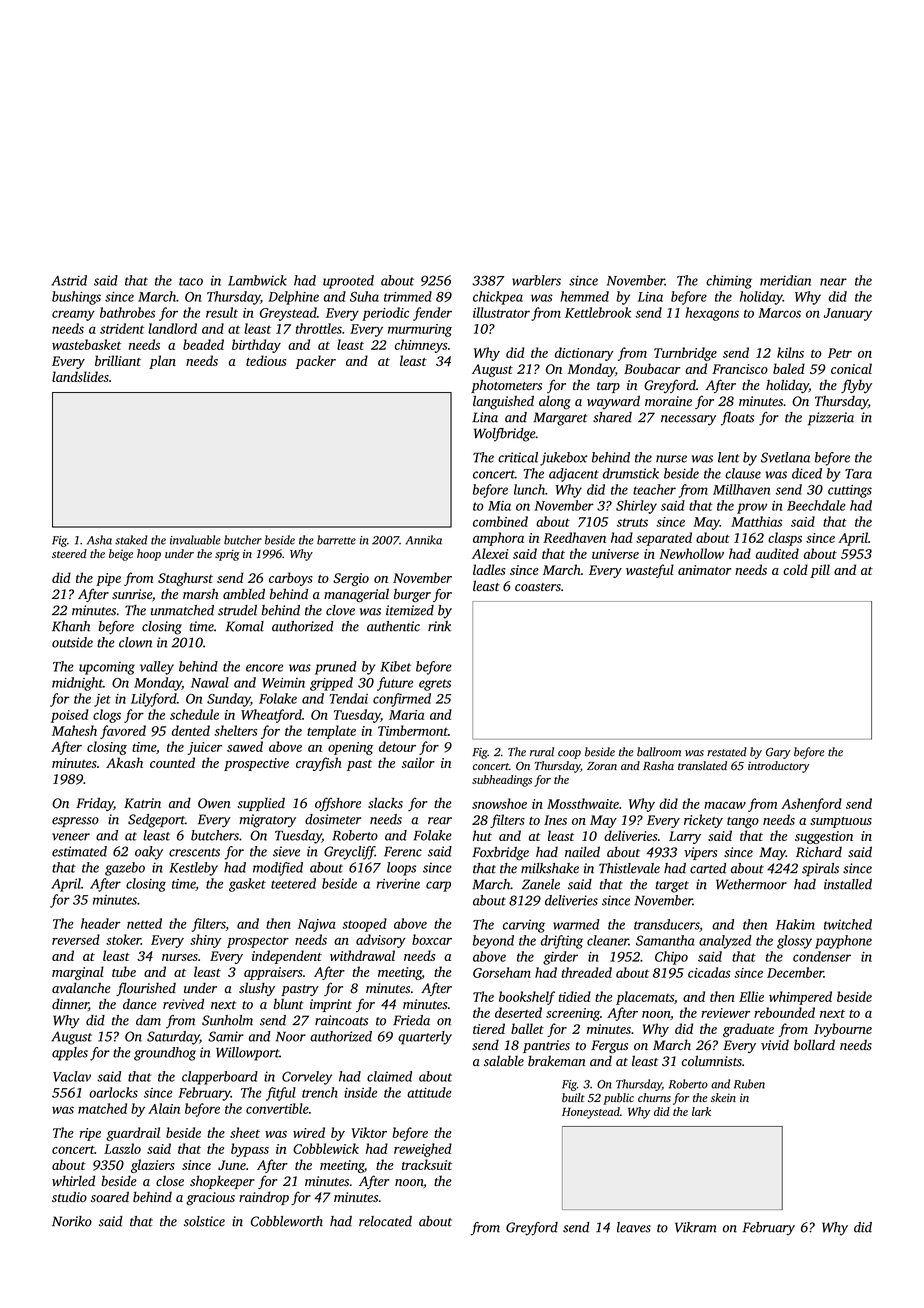 The height and width of the document is (1308, 924). What do you see at coordinates (195, 540) in the document?
I see `invaluable` at bounding box center [195, 540].
